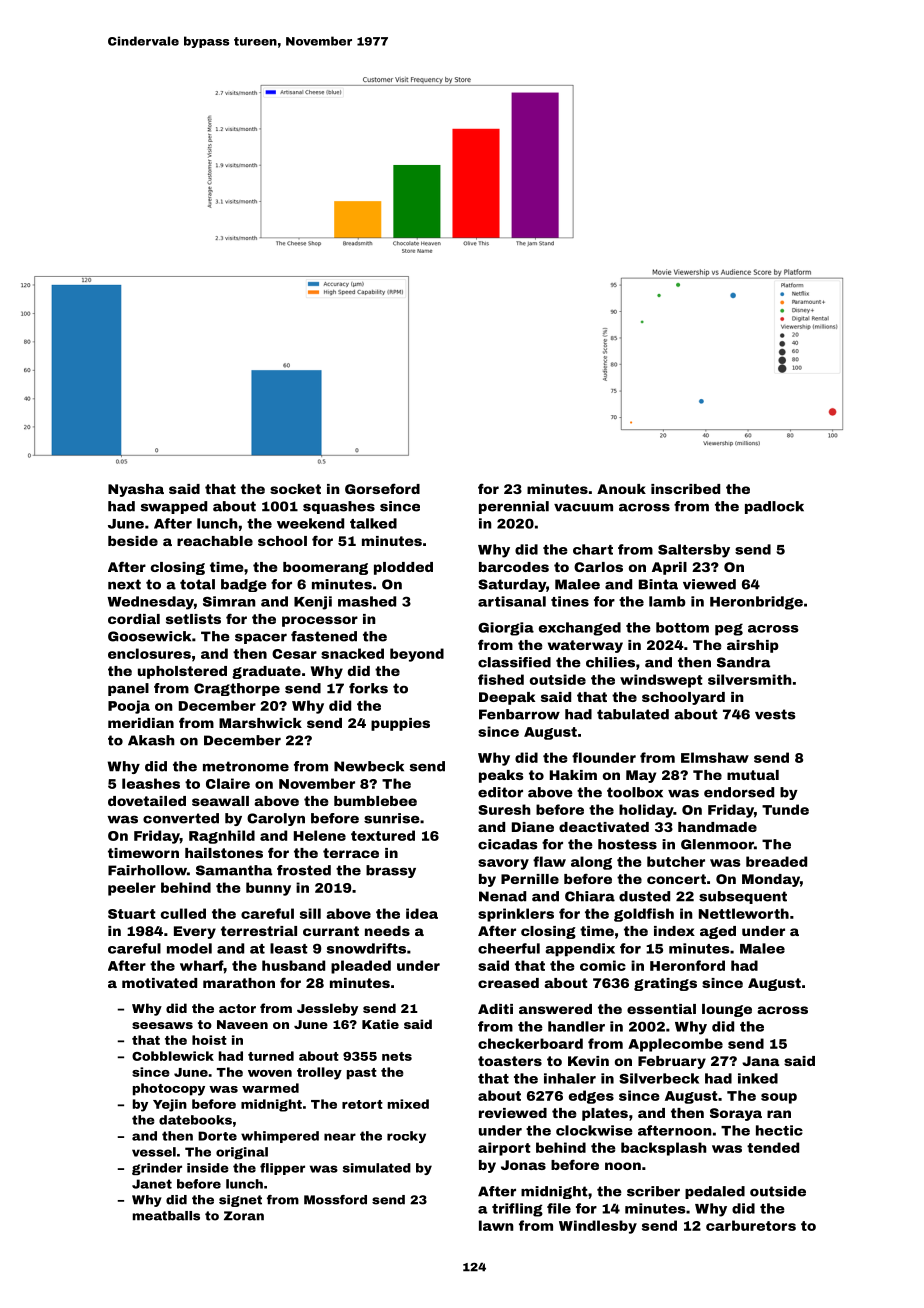  What do you see at coordinates (280, 1137) in the image?
I see `whimpered` at bounding box center [280, 1137].
